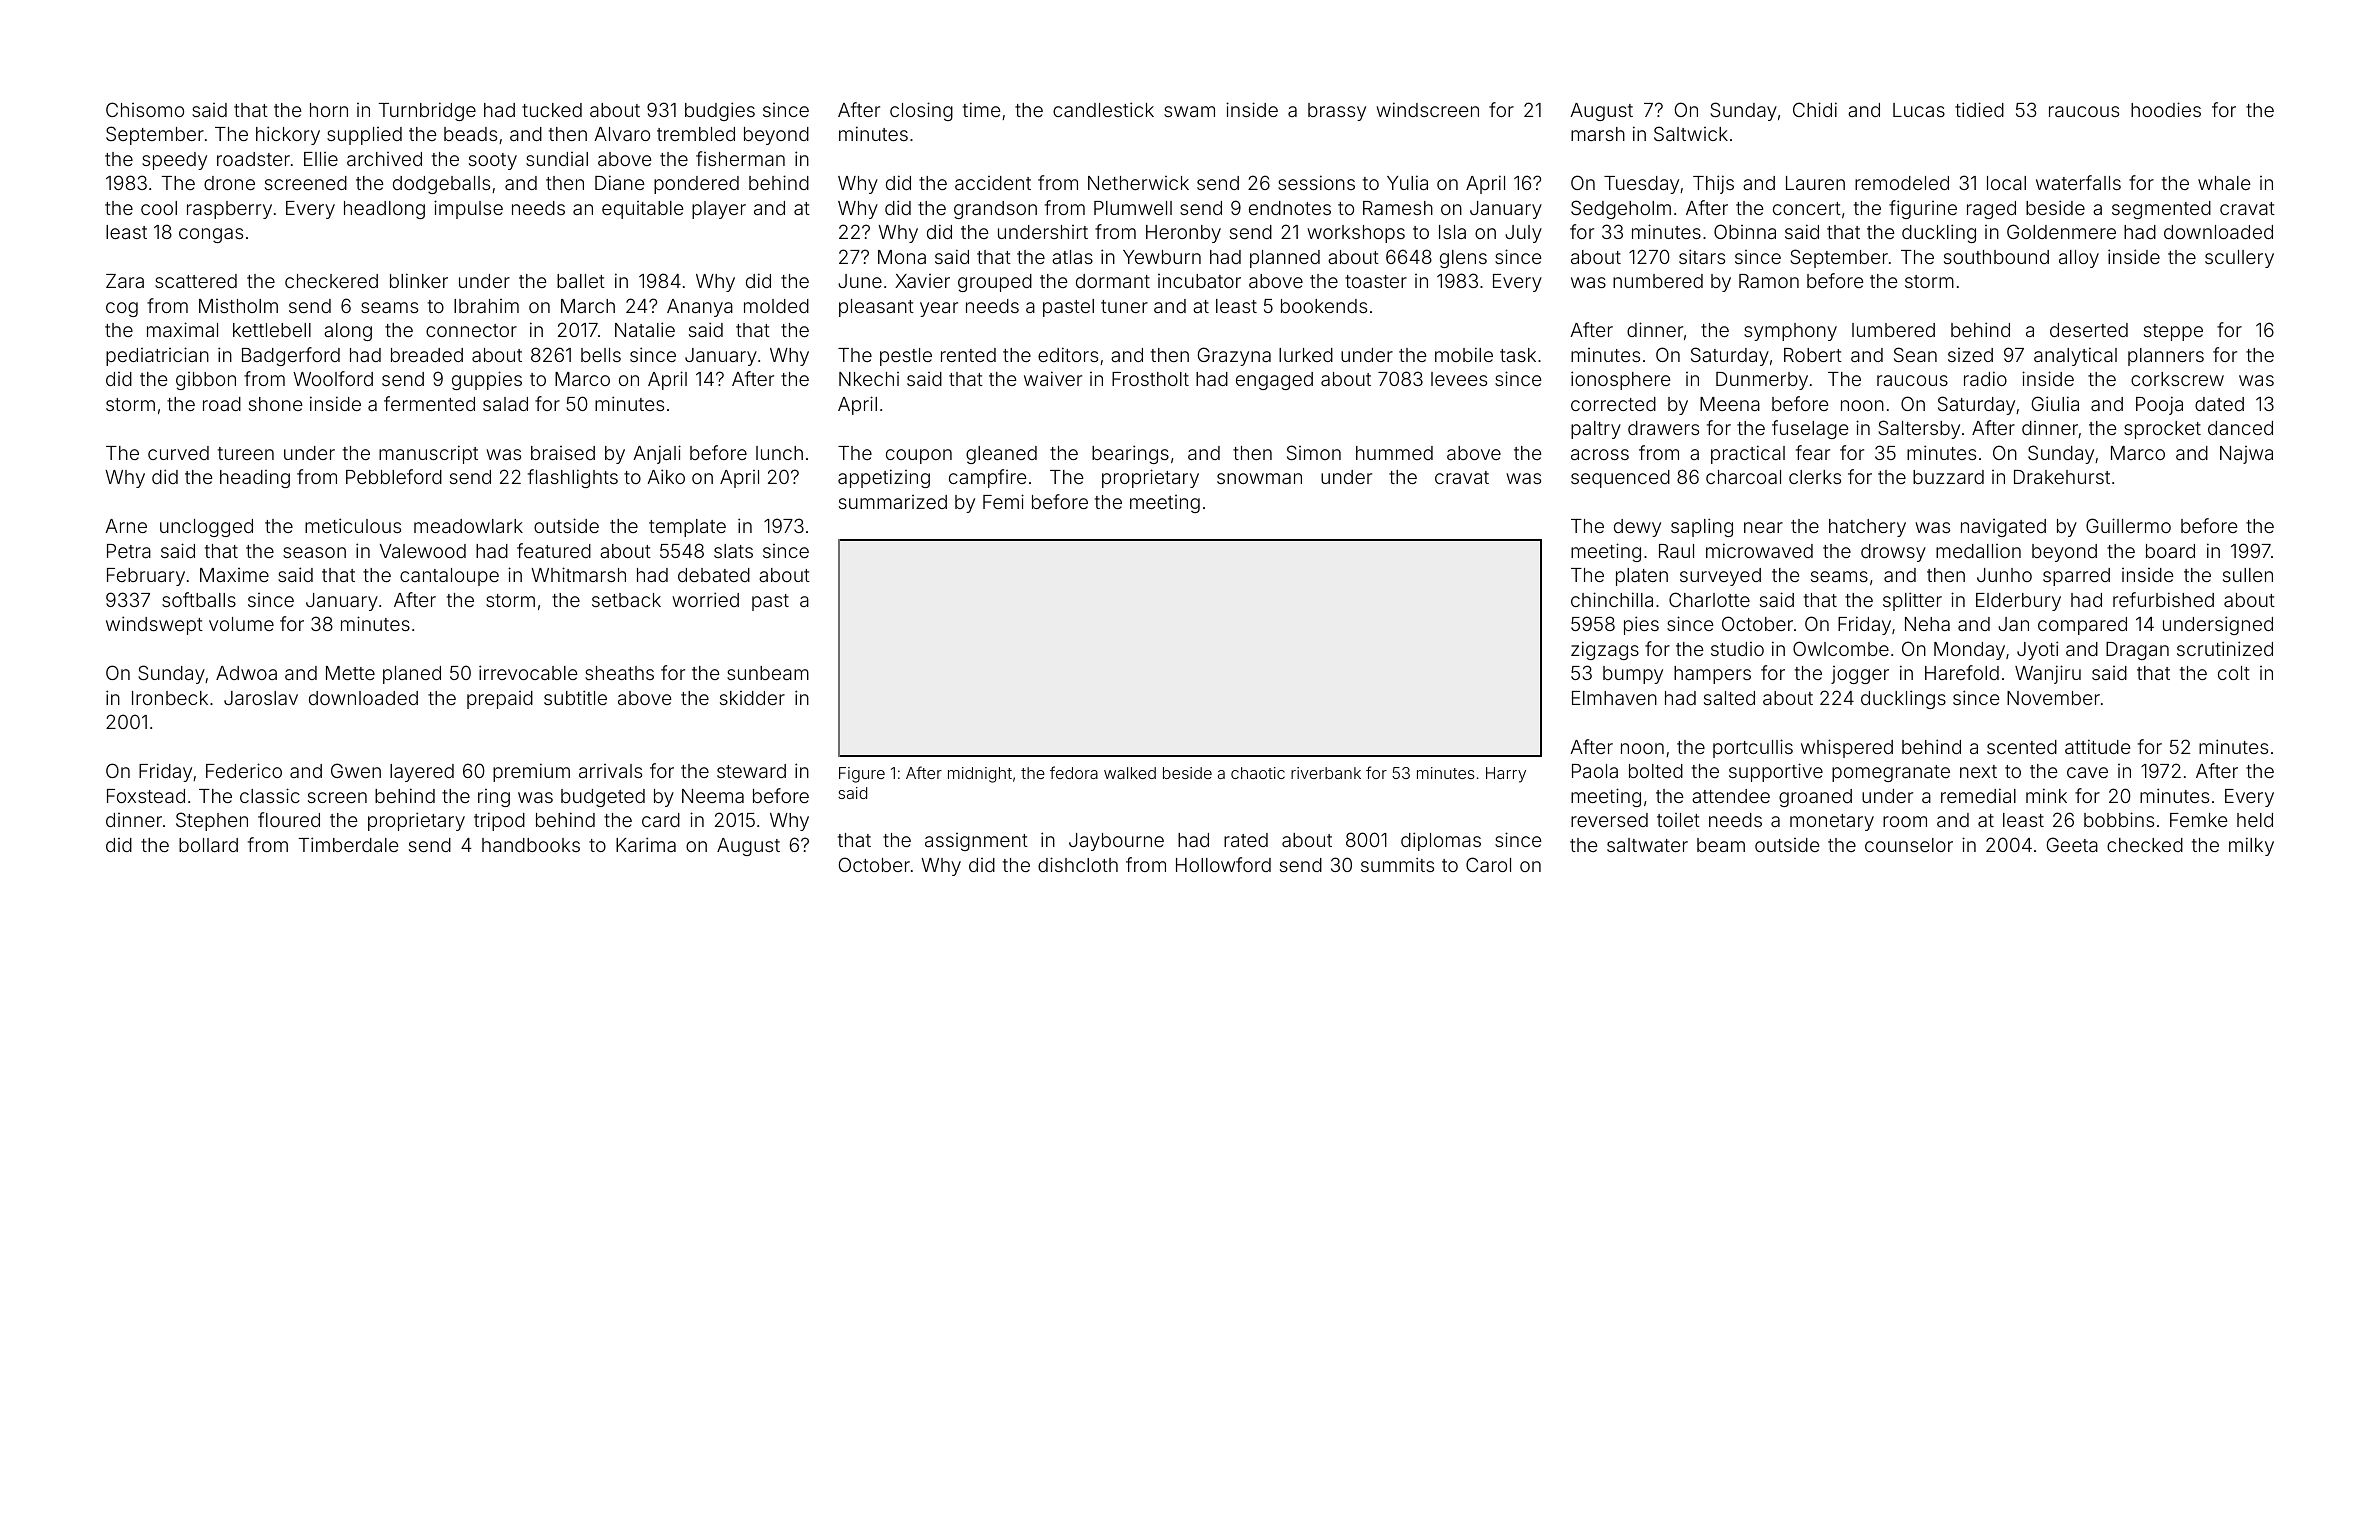 This screenshot has height=1540, width=2380. I want to click on medallion, so click(1978, 551).
